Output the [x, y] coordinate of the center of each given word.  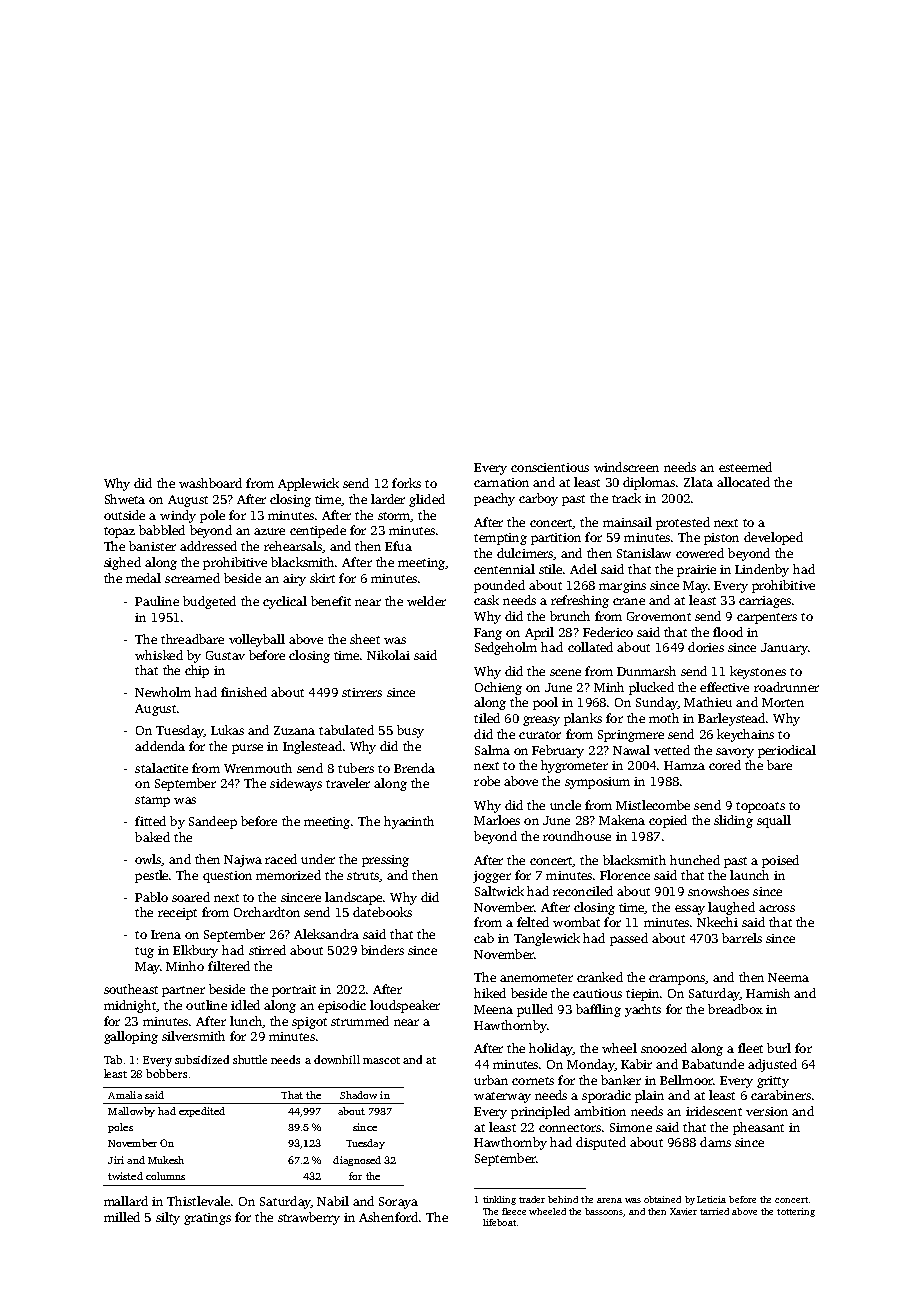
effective [724, 687]
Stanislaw [644, 553]
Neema [788, 977]
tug [144, 952]
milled [122, 1217]
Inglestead [312, 747]
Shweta [125, 499]
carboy [538, 499]
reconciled [583, 891]
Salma [492, 750]
